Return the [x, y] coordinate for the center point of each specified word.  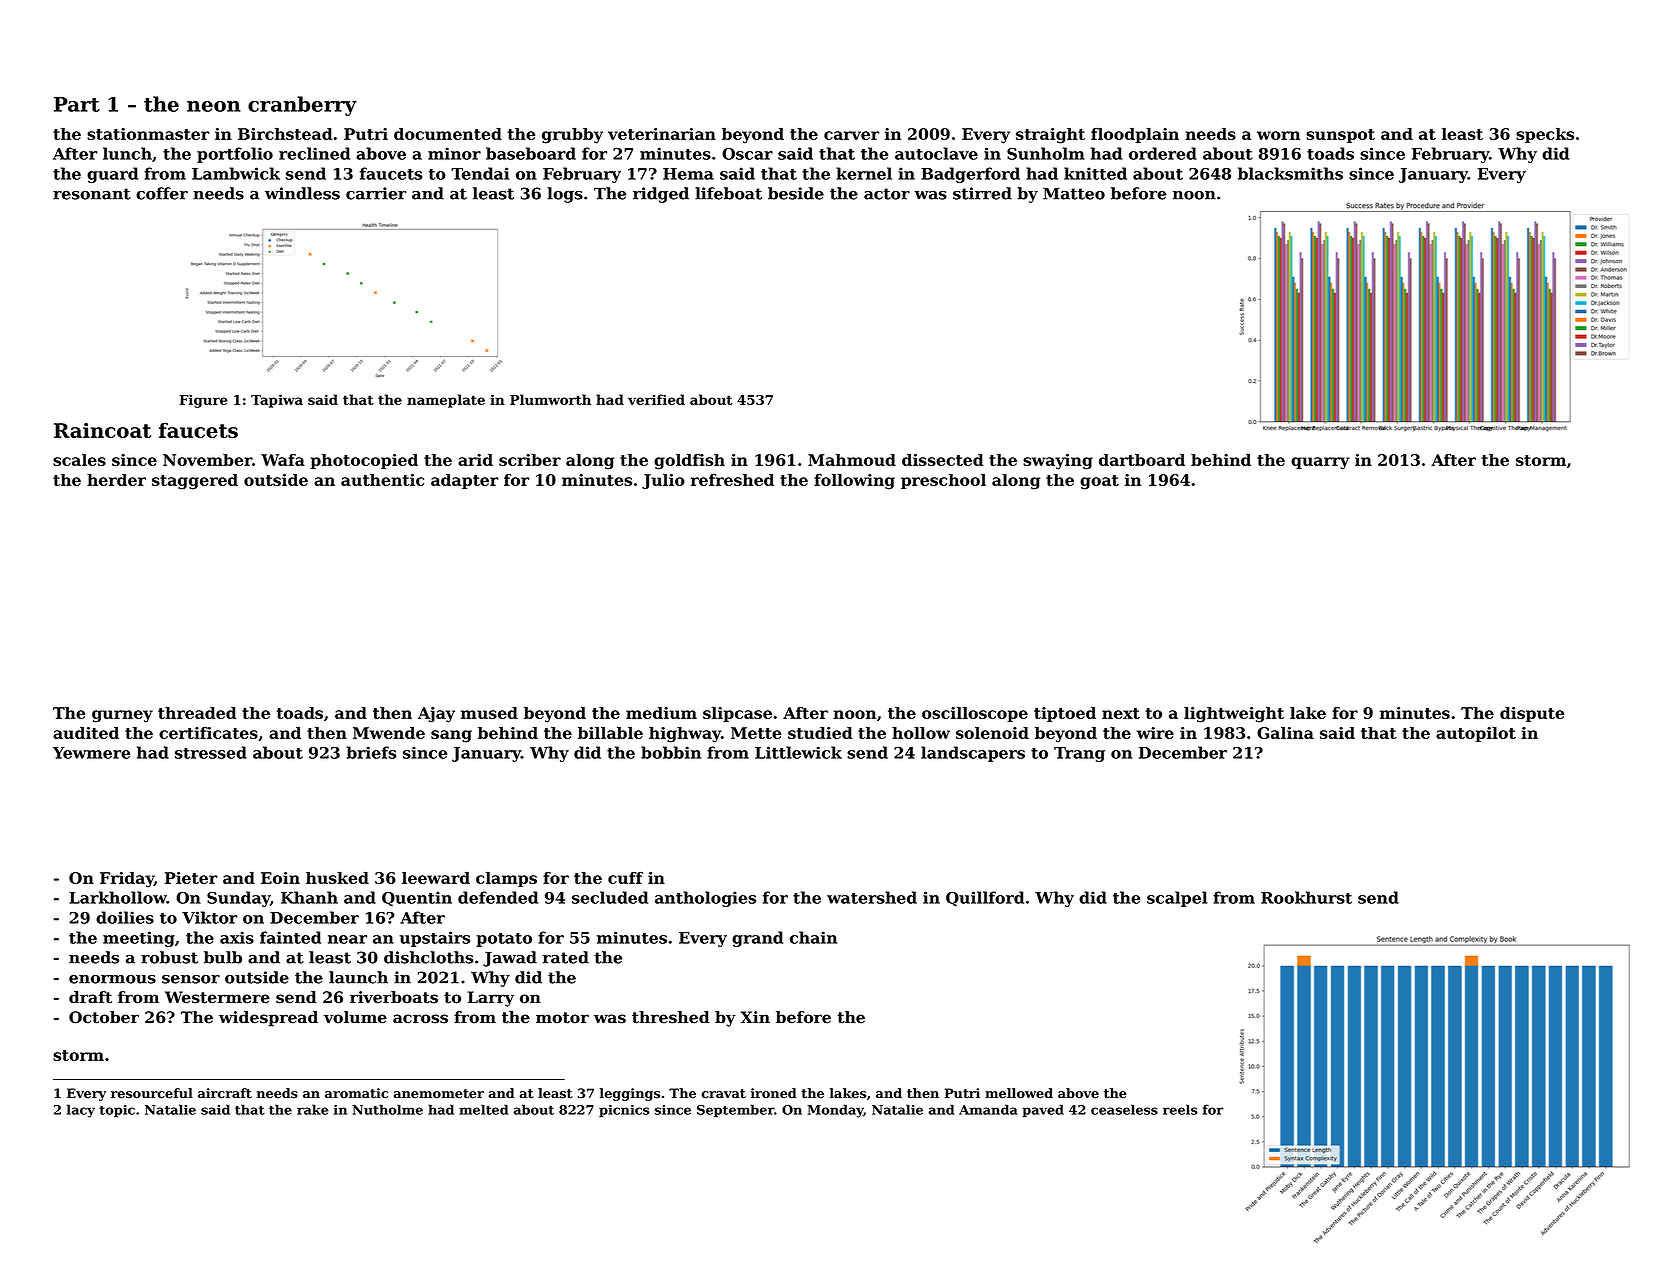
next [1121, 713]
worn [1278, 135]
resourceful [152, 1093]
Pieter [191, 878]
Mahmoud [852, 460]
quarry [1320, 463]
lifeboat [728, 193]
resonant [92, 194]
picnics [624, 1111]
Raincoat [102, 430]
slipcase [737, 714]
